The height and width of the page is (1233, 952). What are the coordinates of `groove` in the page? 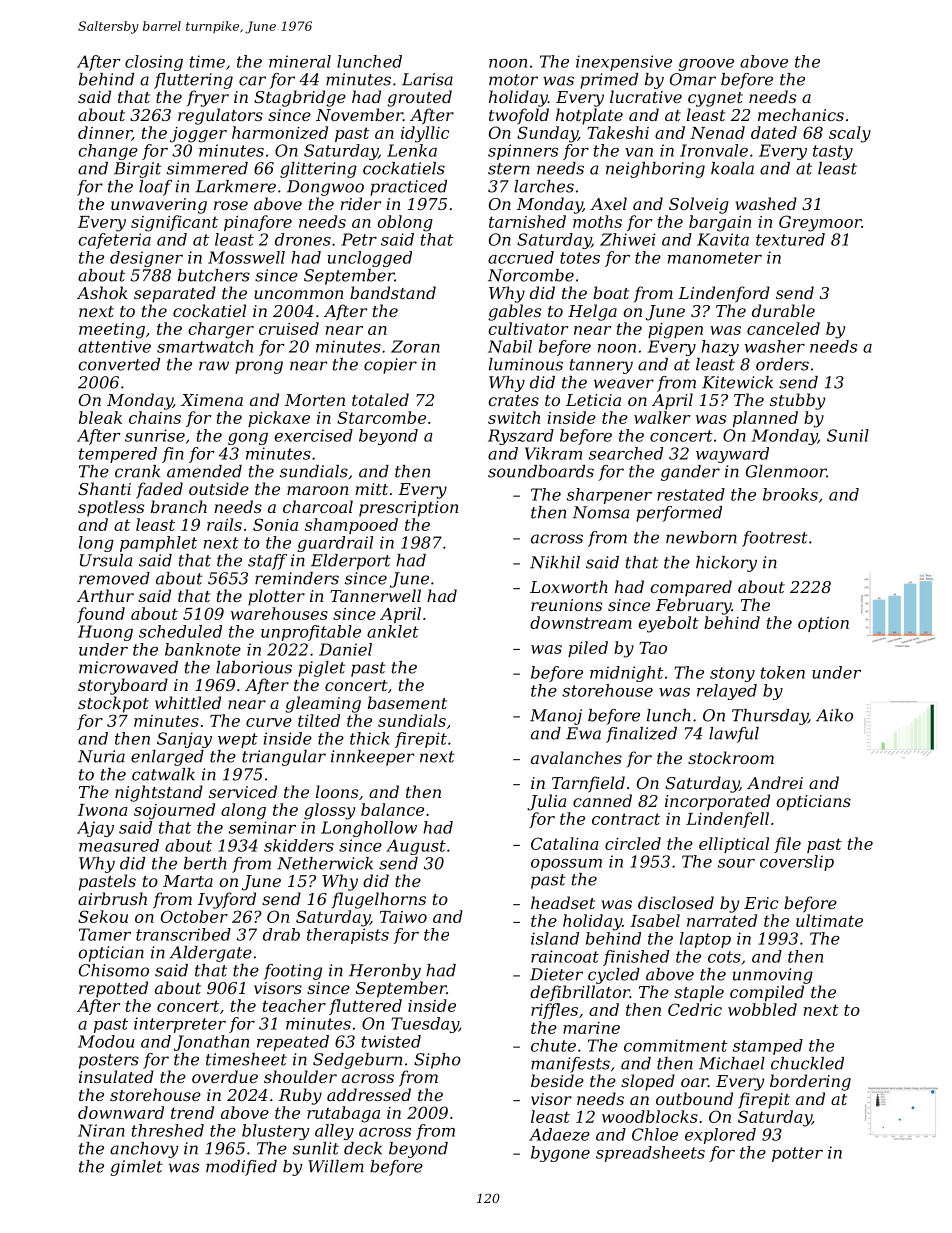 It's located at (706, 65).
